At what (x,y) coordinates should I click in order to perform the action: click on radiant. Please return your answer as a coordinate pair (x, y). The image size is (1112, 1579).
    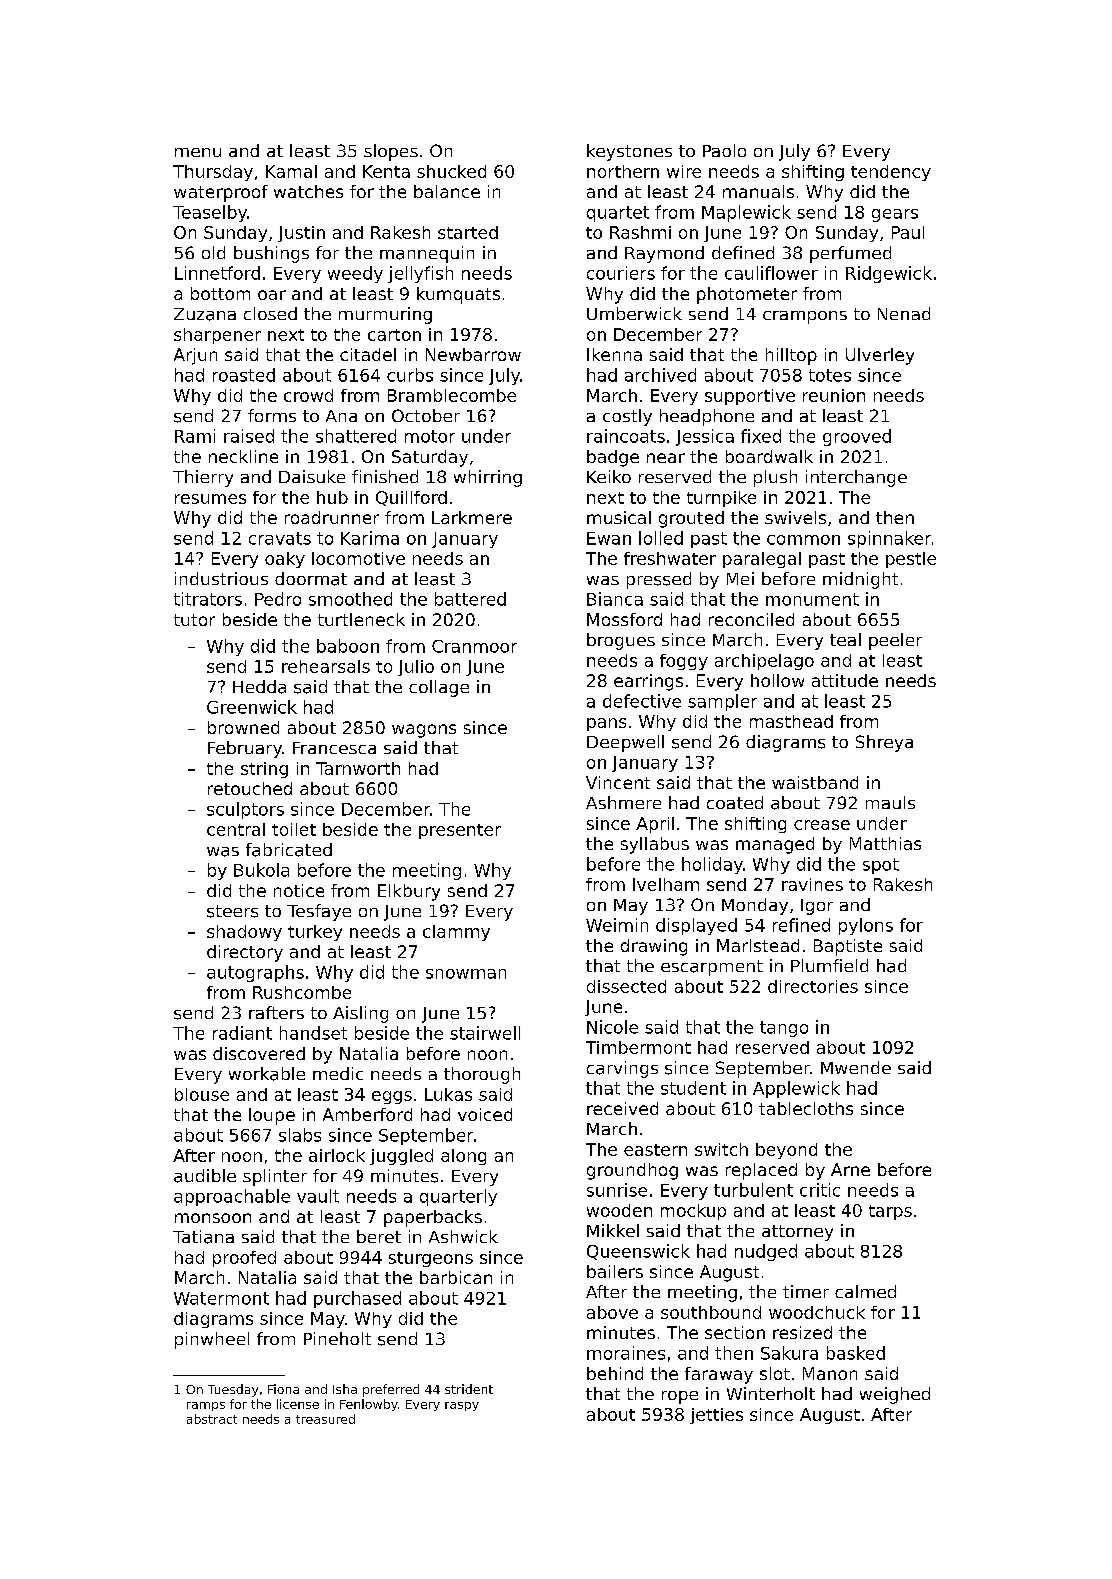
    Looking at the image, I should click on (242, 1033).
